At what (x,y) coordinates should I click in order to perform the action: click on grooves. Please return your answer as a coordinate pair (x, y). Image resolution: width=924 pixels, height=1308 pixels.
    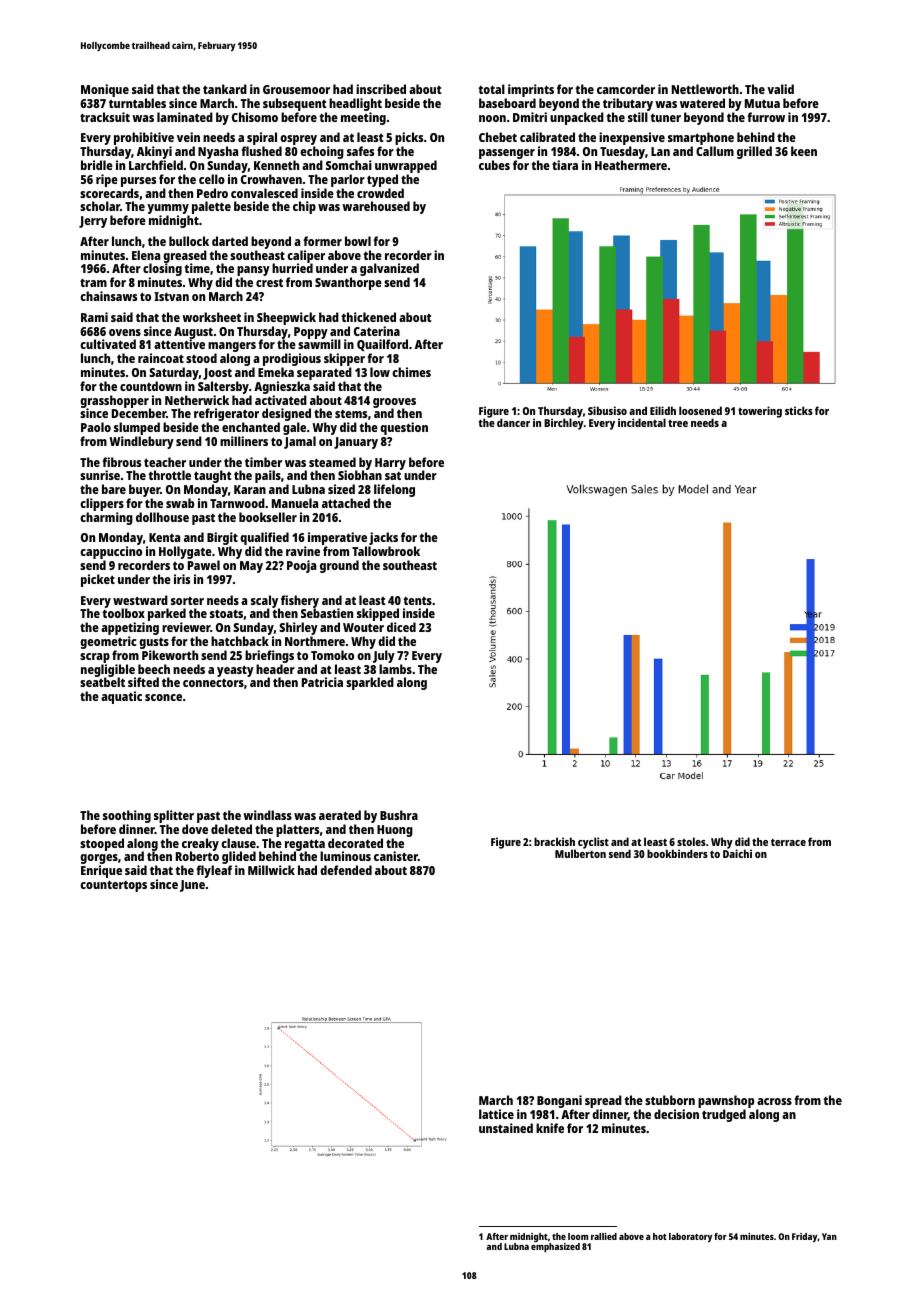
    Looking at the image, I should click on (394, 403).
